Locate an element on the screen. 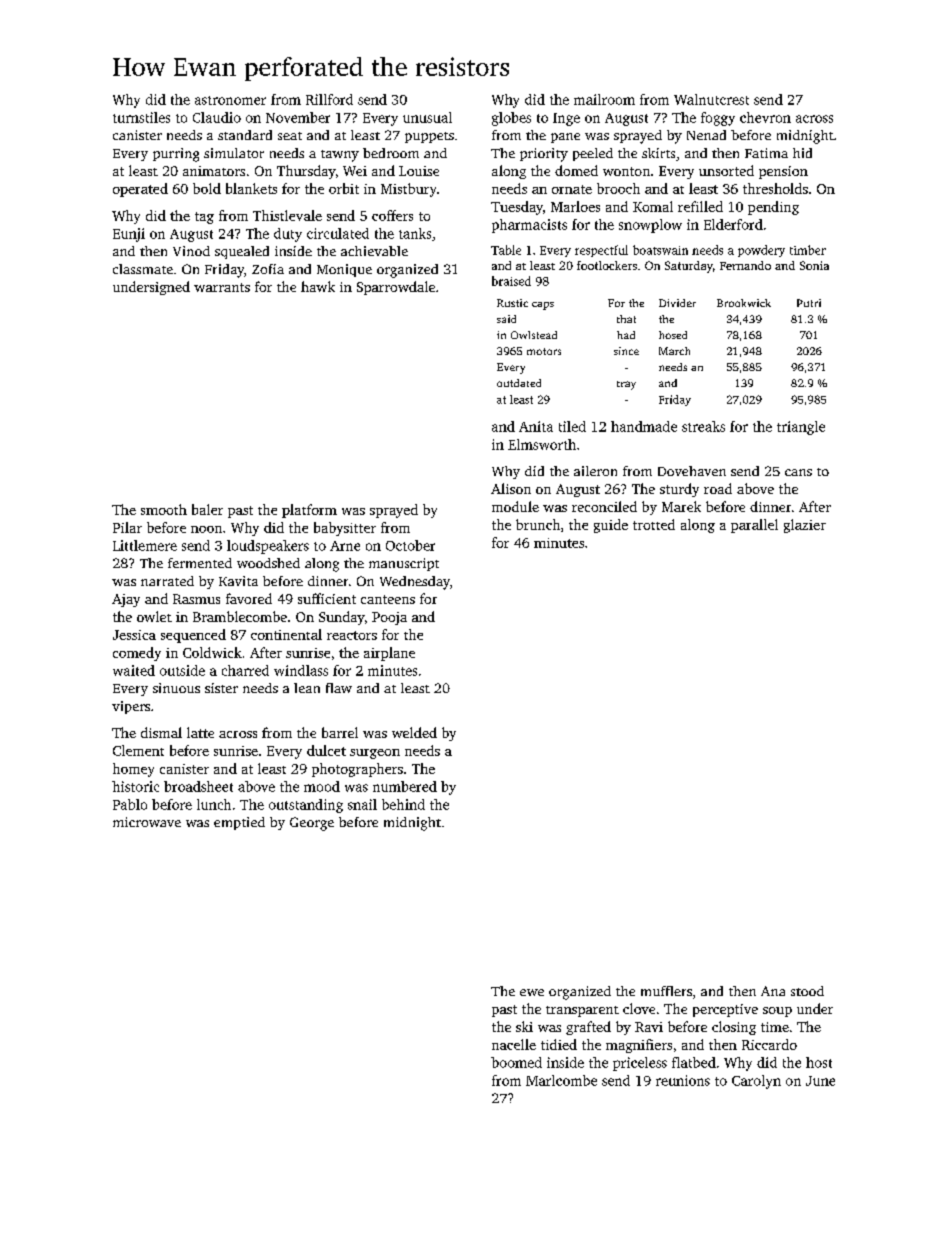 The image size is (952, 1233). nacelle is located at coordinates (514, 1044).
